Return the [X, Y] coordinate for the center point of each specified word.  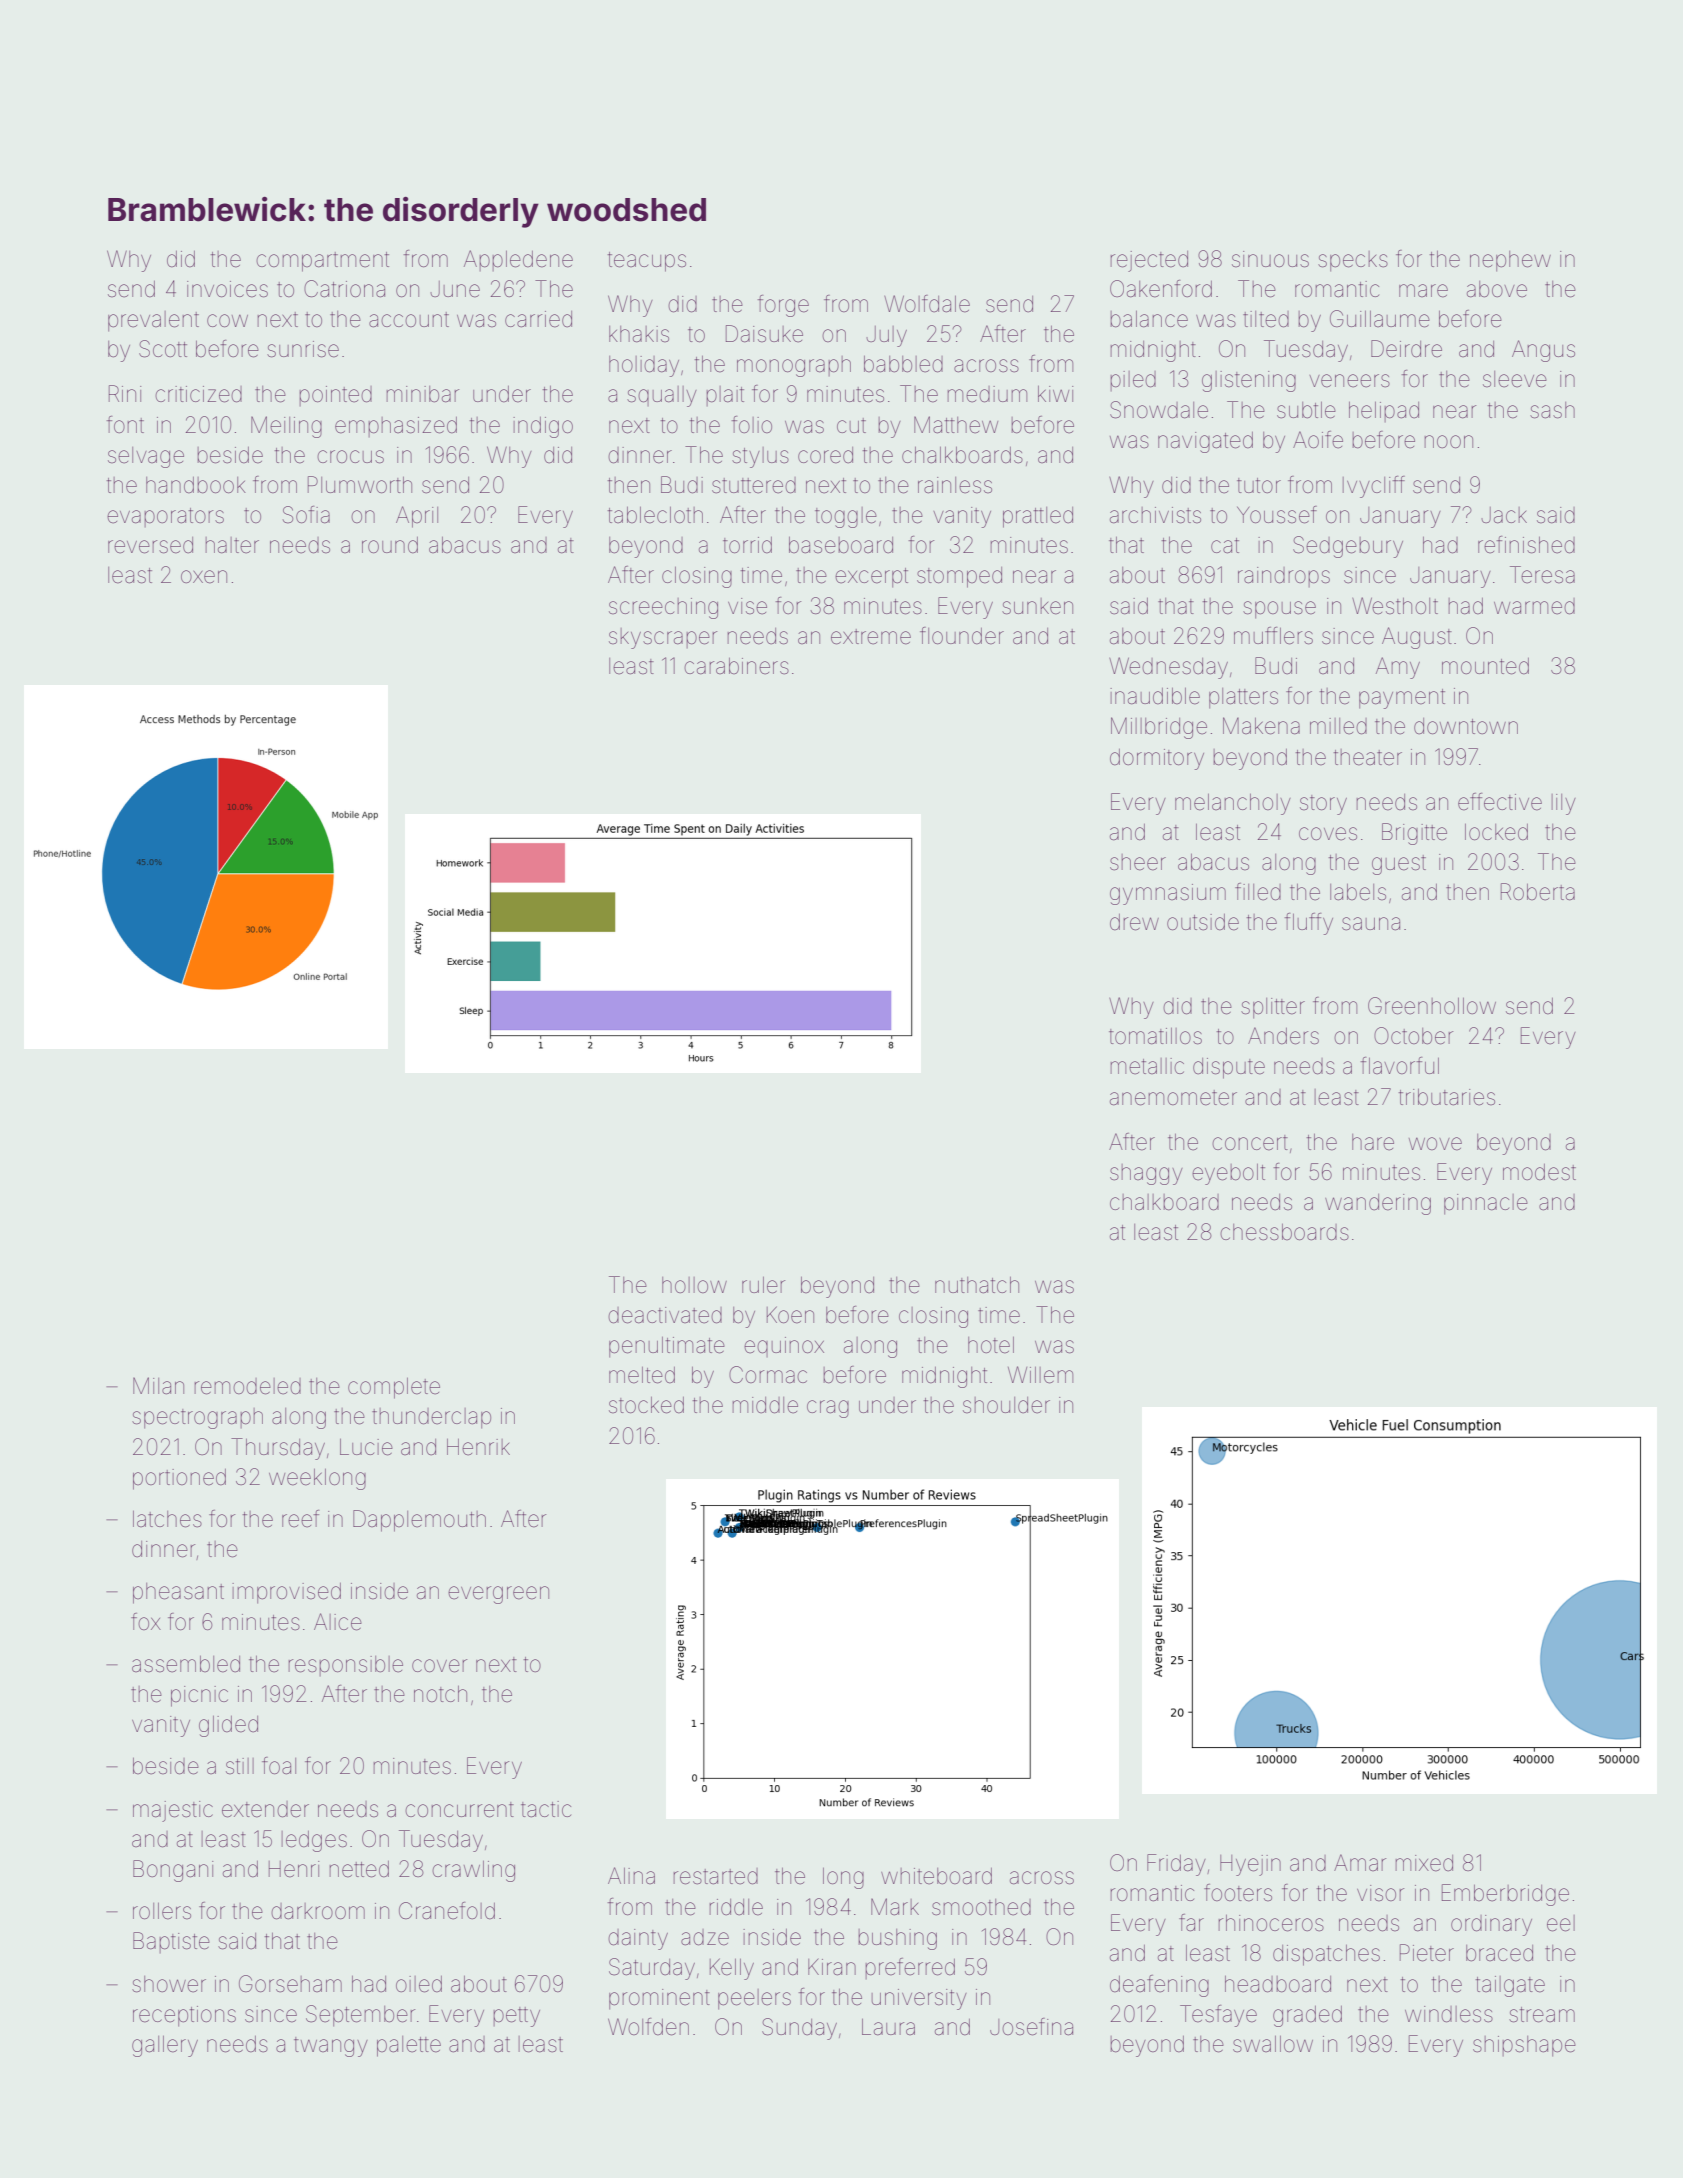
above [1497, 289]
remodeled [248, 1386]
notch [440, 1693]
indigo [543, 427]
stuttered [754, 485]
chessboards [1284, 1232]
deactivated [665, 1315]
